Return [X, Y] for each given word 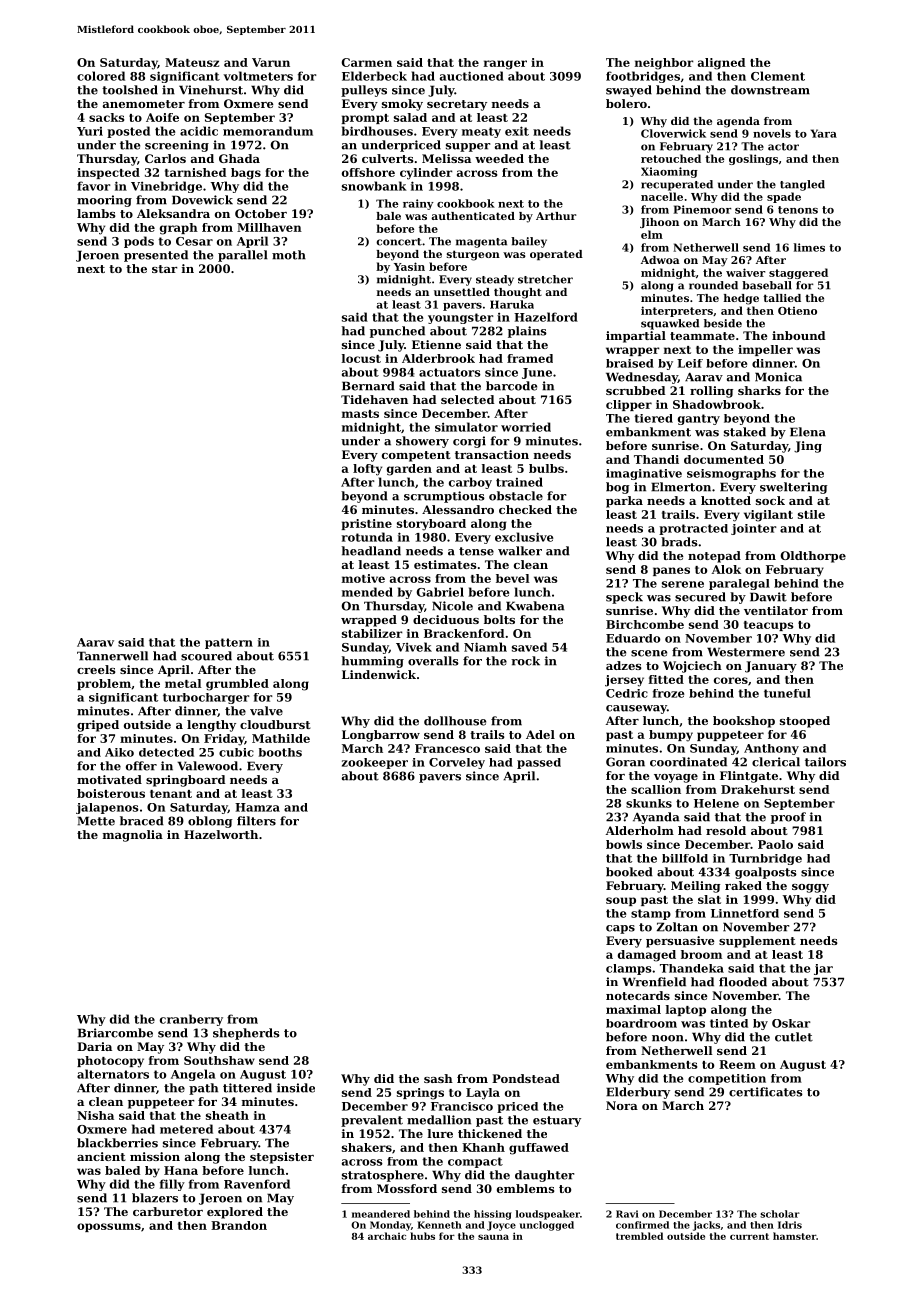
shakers [367, 1147]
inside [296, 1088]
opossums [109, 1227]
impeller [765, 350]
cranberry [191, 1020]
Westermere [746, 652]
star [165, 269]
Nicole [452, 606]
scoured [206, 656]
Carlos [165, 158]
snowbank [374, 186]
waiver [745, 272]
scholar [780, 1214]
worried [526, 427]
